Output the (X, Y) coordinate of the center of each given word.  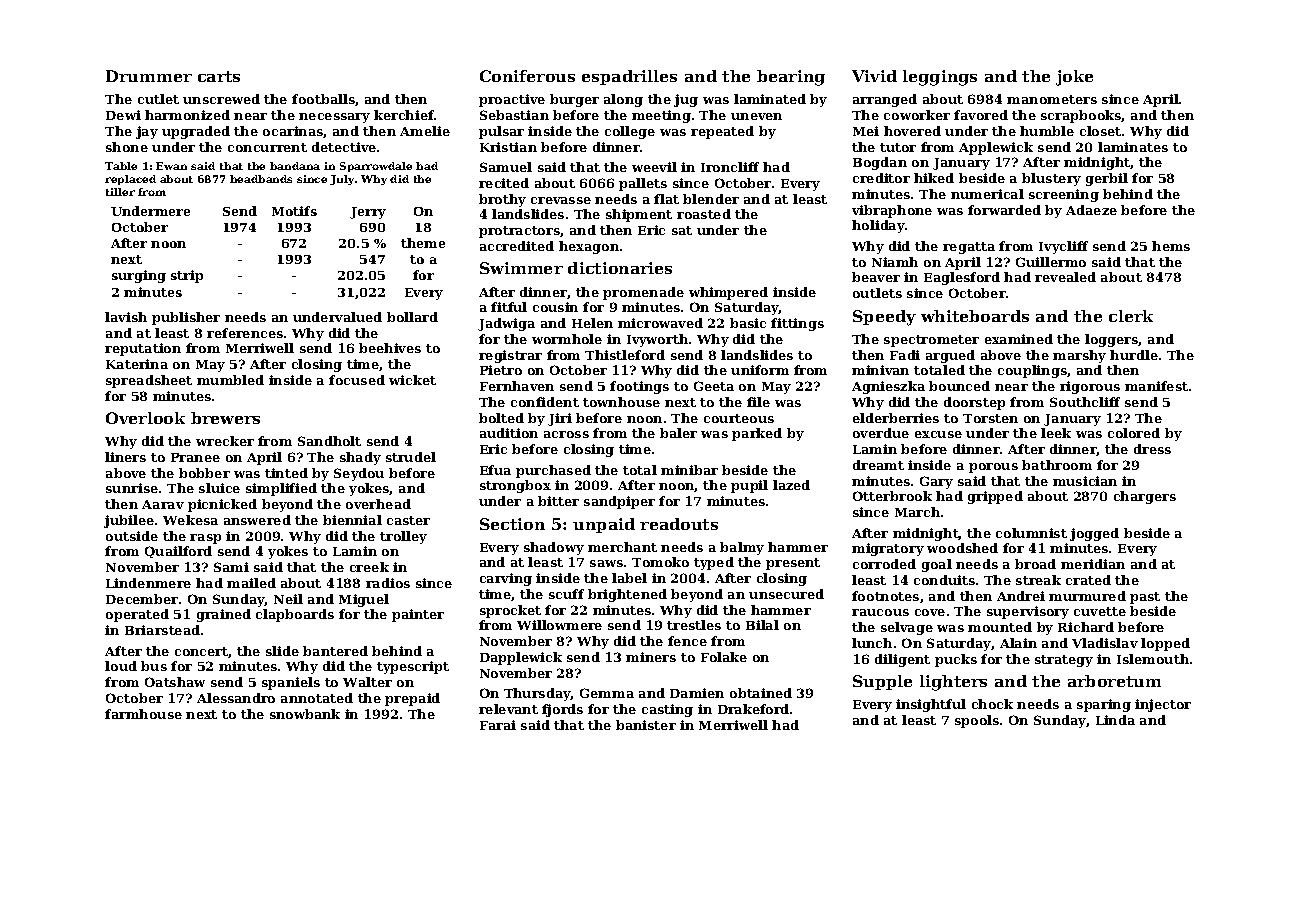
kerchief (404, 115)
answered (257, 520)
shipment (639, 215)
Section (512, 524)
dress (1152, 449)
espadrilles (629, 77)
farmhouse (143, 714)
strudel (411, 457)
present (793, 564)
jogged (1094, 534)
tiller (120, 192)
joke (1074, 78)
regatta (969, 248)
